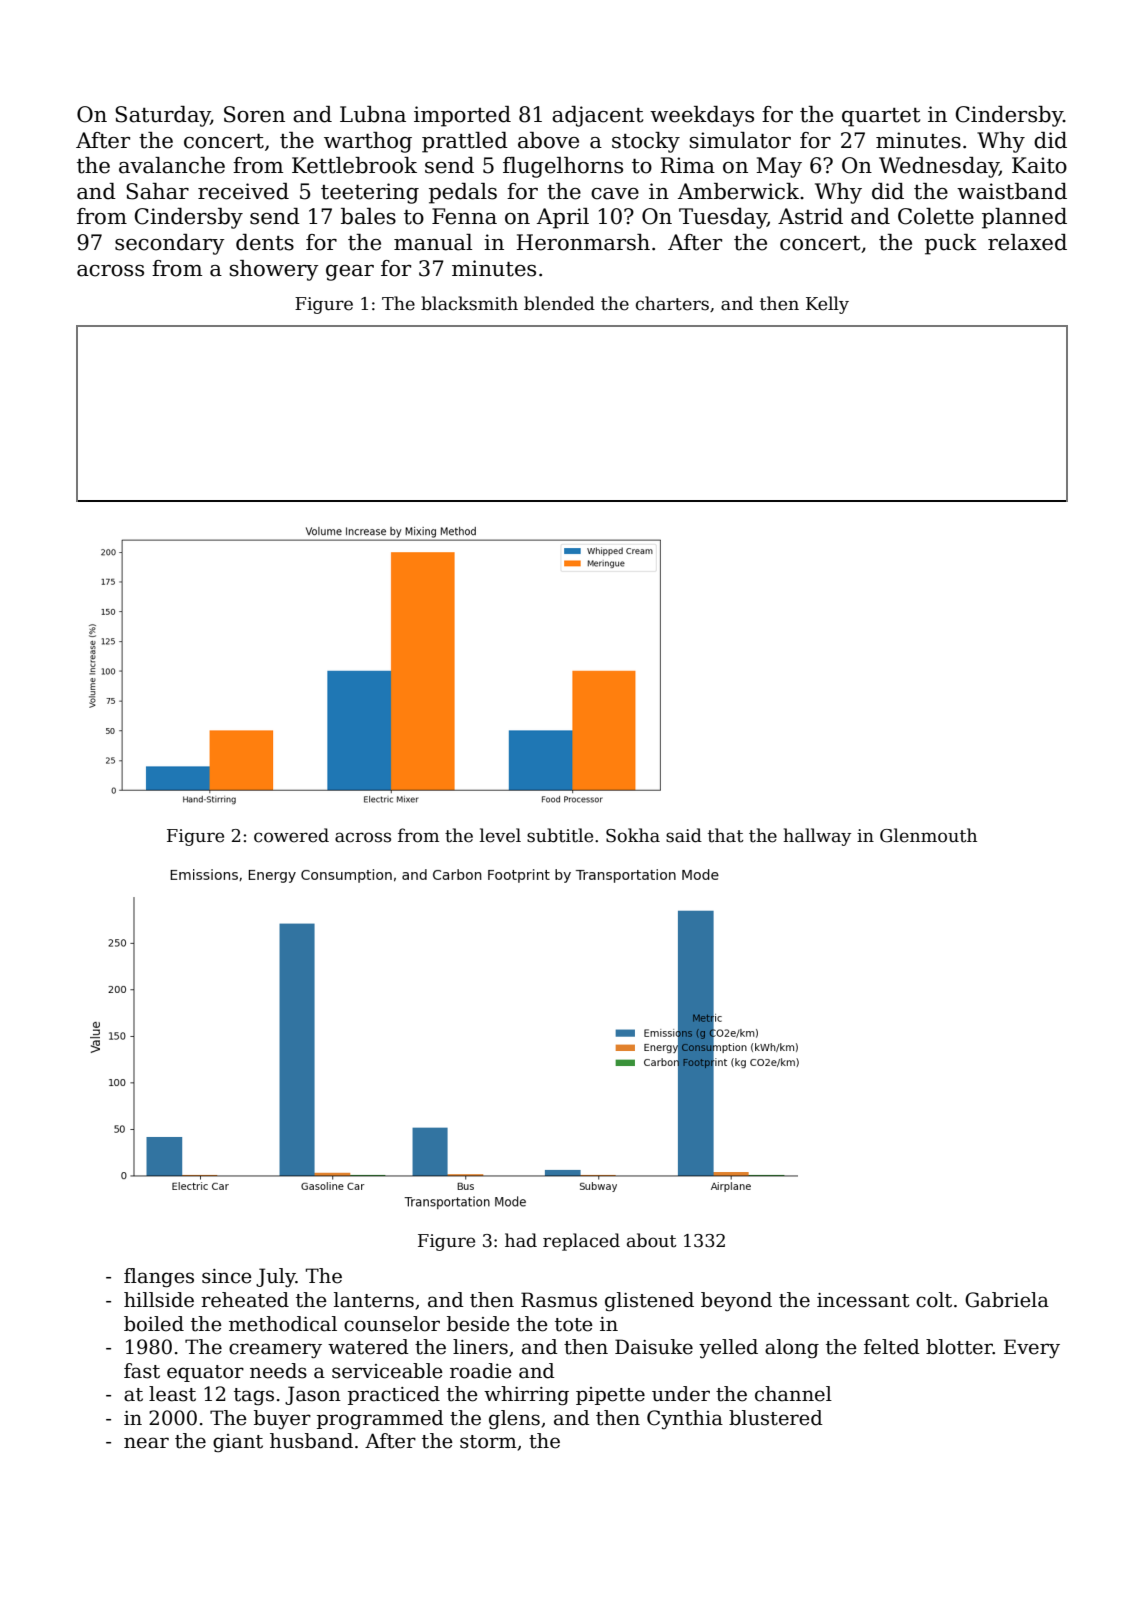 The width and height of the screenshot is (1144, 1618). Describe the element at coordinates (548, 140) in the screenshot. I see `above` at that location.
